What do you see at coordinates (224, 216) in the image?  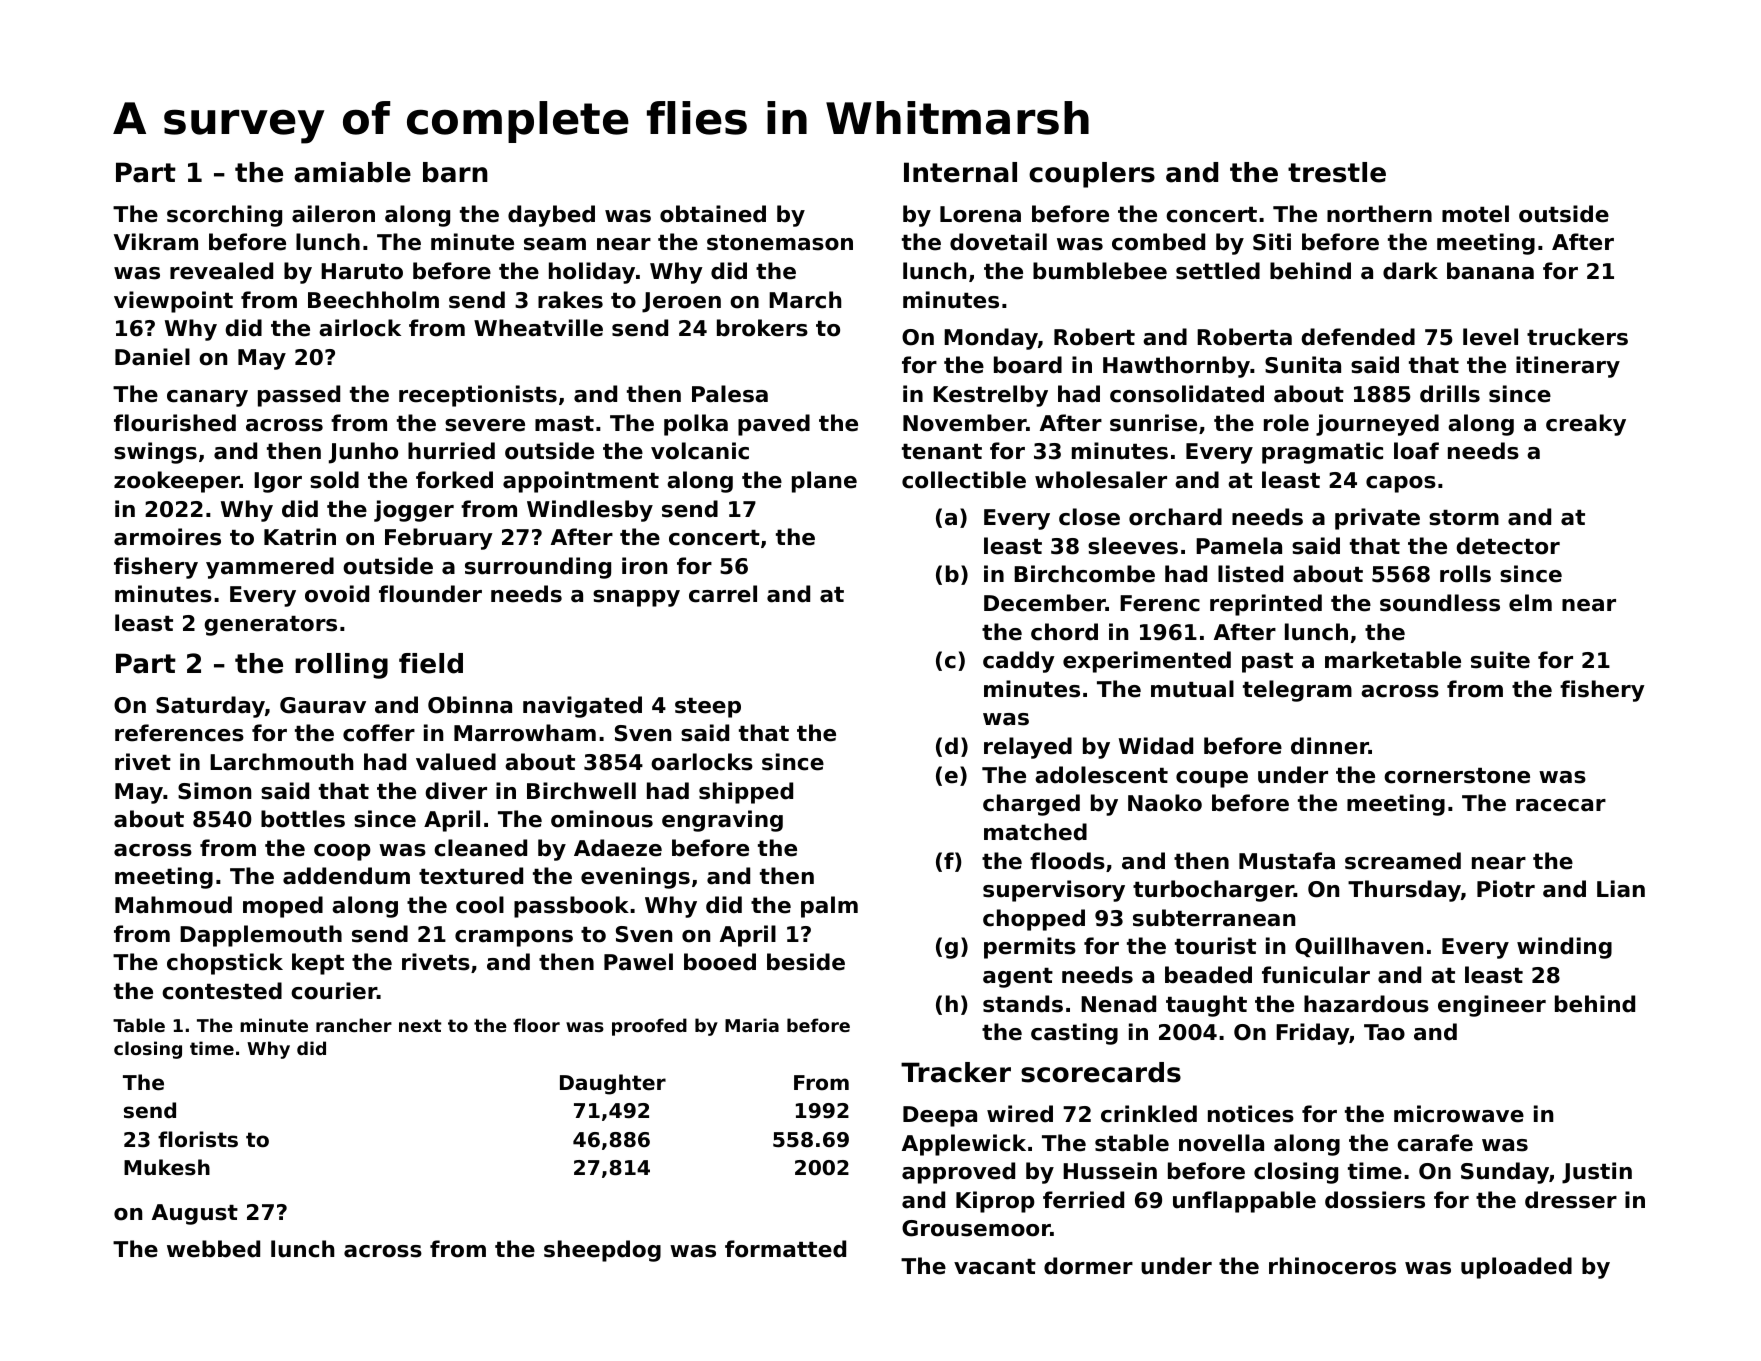 I see `scorching` at bounding box center [224, 216].
